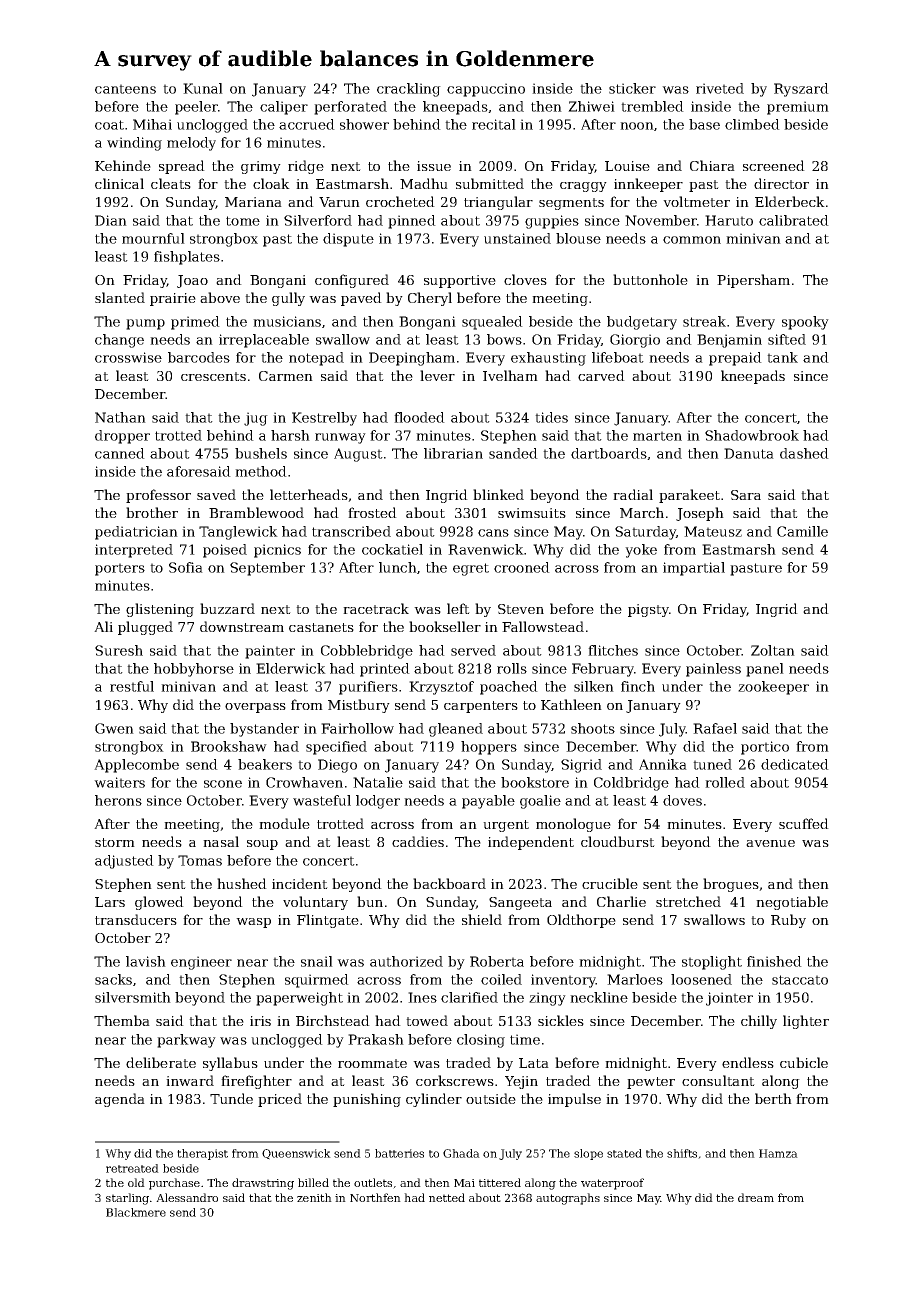 This screenshot has height=1308, width=924. Describe the element at coordinates (501, 979) in the screenshot. I see `coiled` at that location.
